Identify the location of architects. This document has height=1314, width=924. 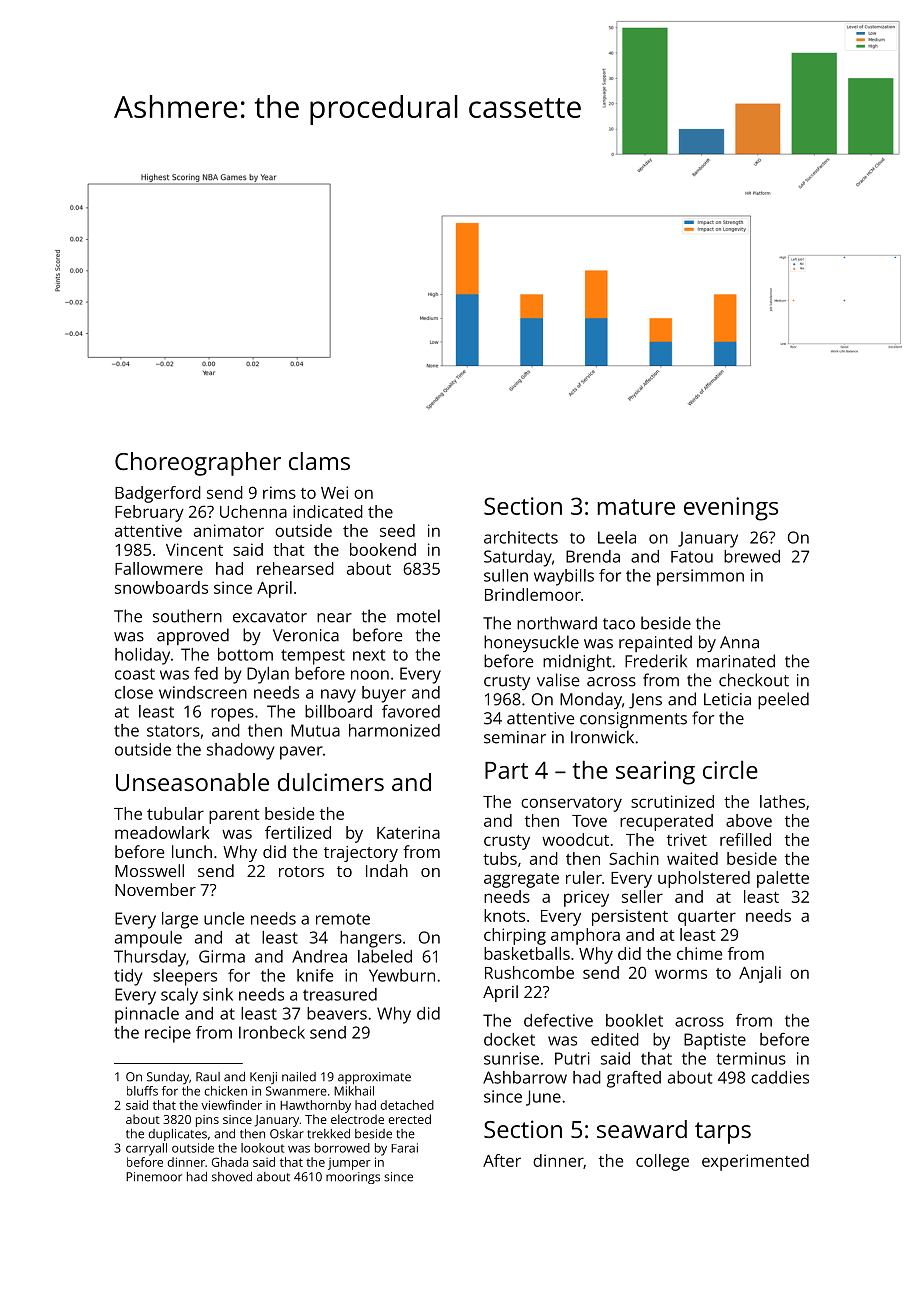
(521, 537).
